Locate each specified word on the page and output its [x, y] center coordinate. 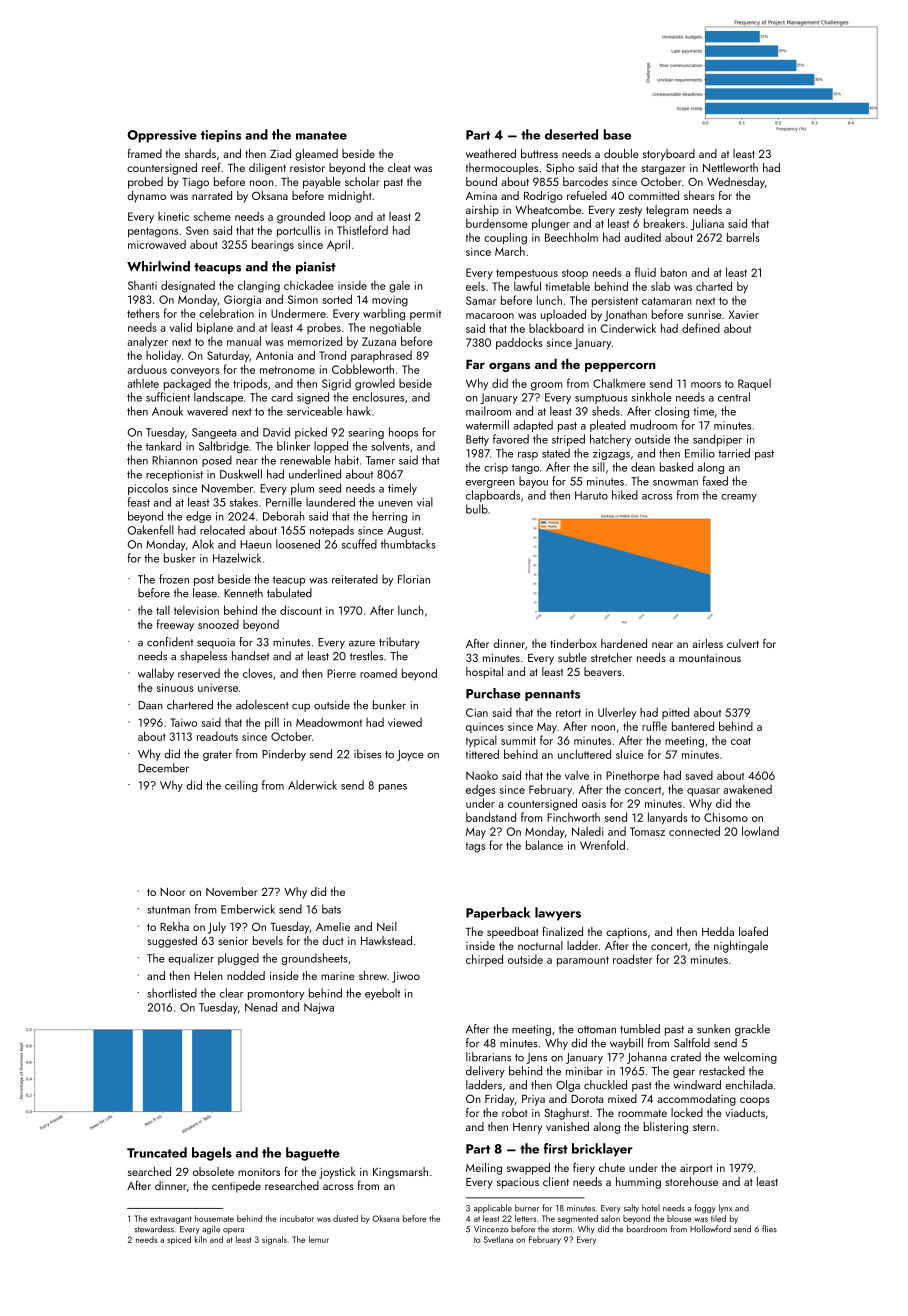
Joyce [410, 755]
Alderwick [312, 785]
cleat [399, 167]
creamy [739, 498]
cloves [258, 673]
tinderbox [573, 643]
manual [244, 341]
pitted [675, 713]
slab [660, 286]
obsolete [213, 1171]
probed [145, 183]
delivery [485, 1072]
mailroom [488, 411]
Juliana [707, 224]
